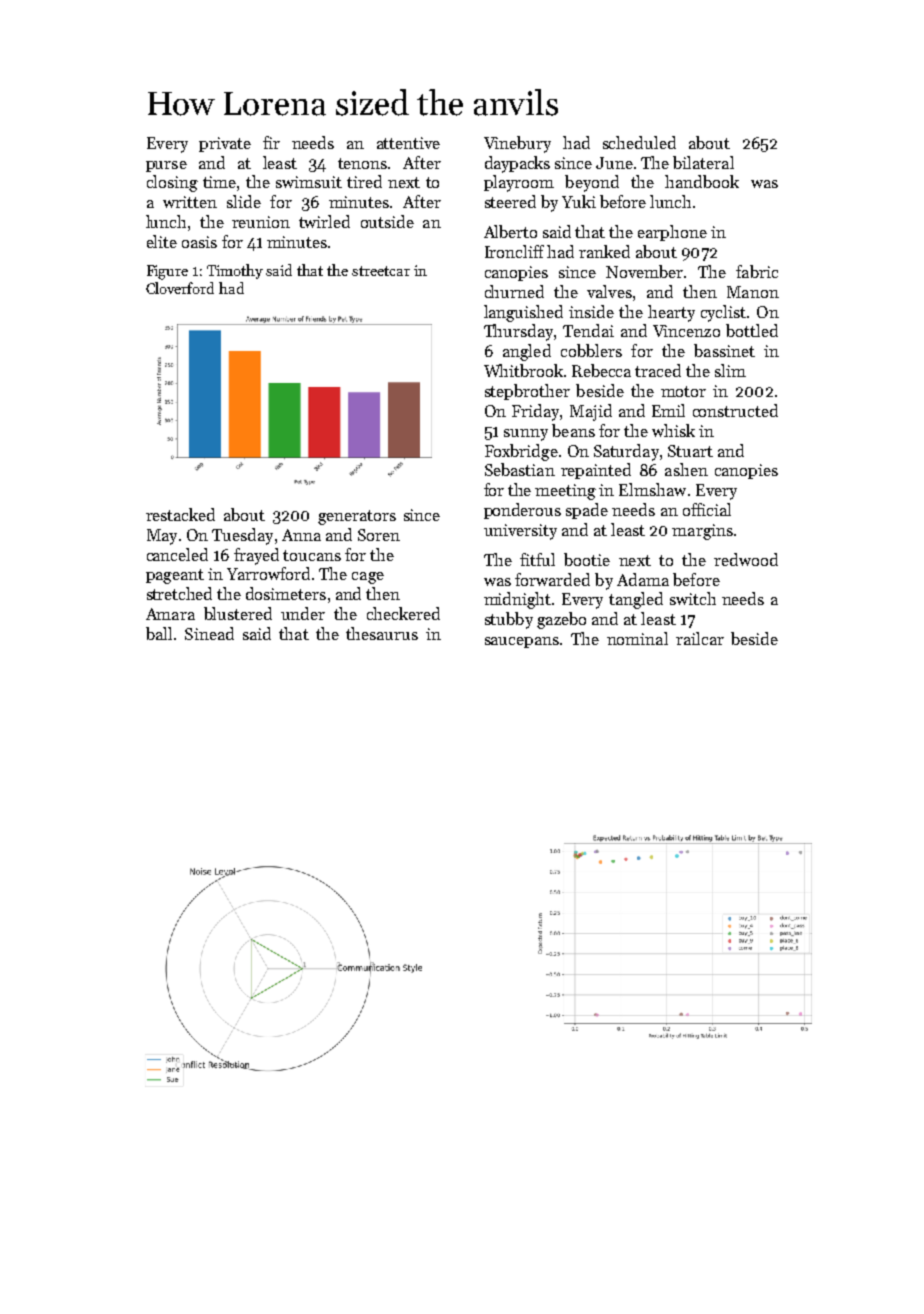 The image size is (924, 1314). I want to click on restacked, so click(180, 514).
